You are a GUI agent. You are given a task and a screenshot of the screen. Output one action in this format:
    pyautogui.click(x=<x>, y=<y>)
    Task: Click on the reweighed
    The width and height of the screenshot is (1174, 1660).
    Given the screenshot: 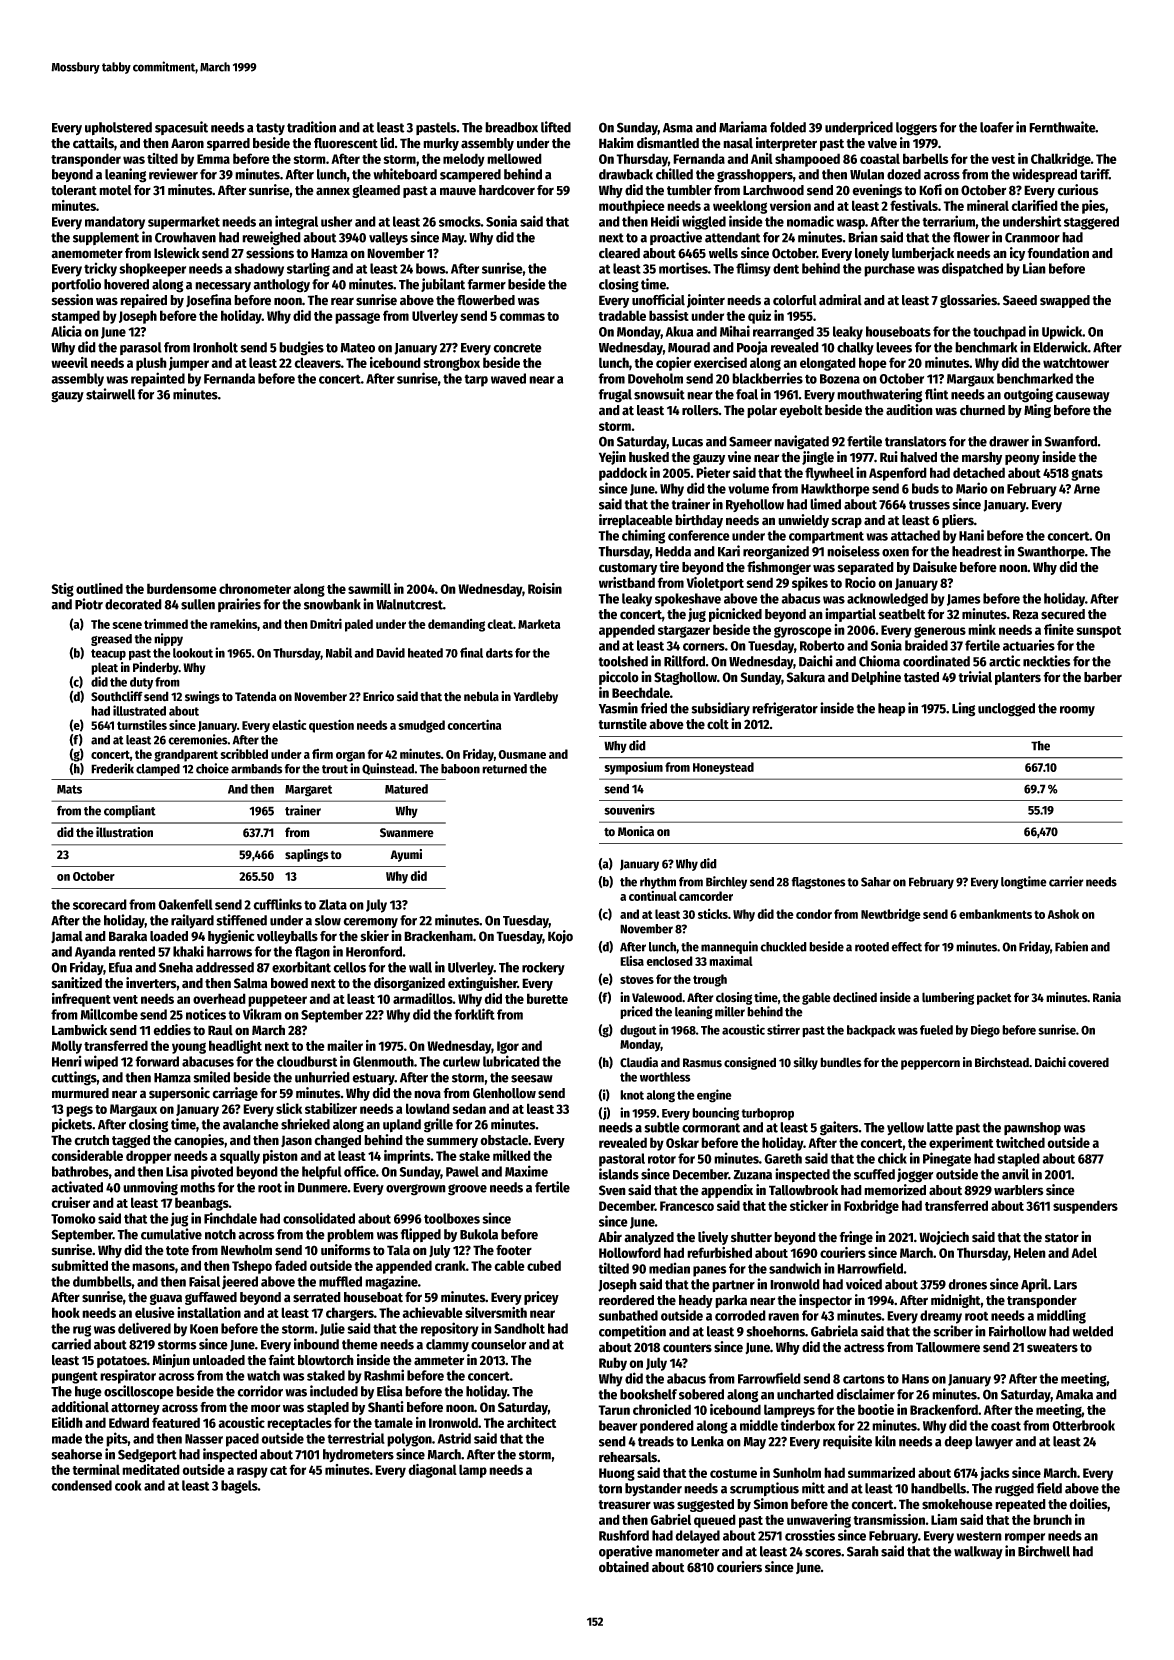 What is the action you would take?
    pyautogui.click(x=271, y=238)
